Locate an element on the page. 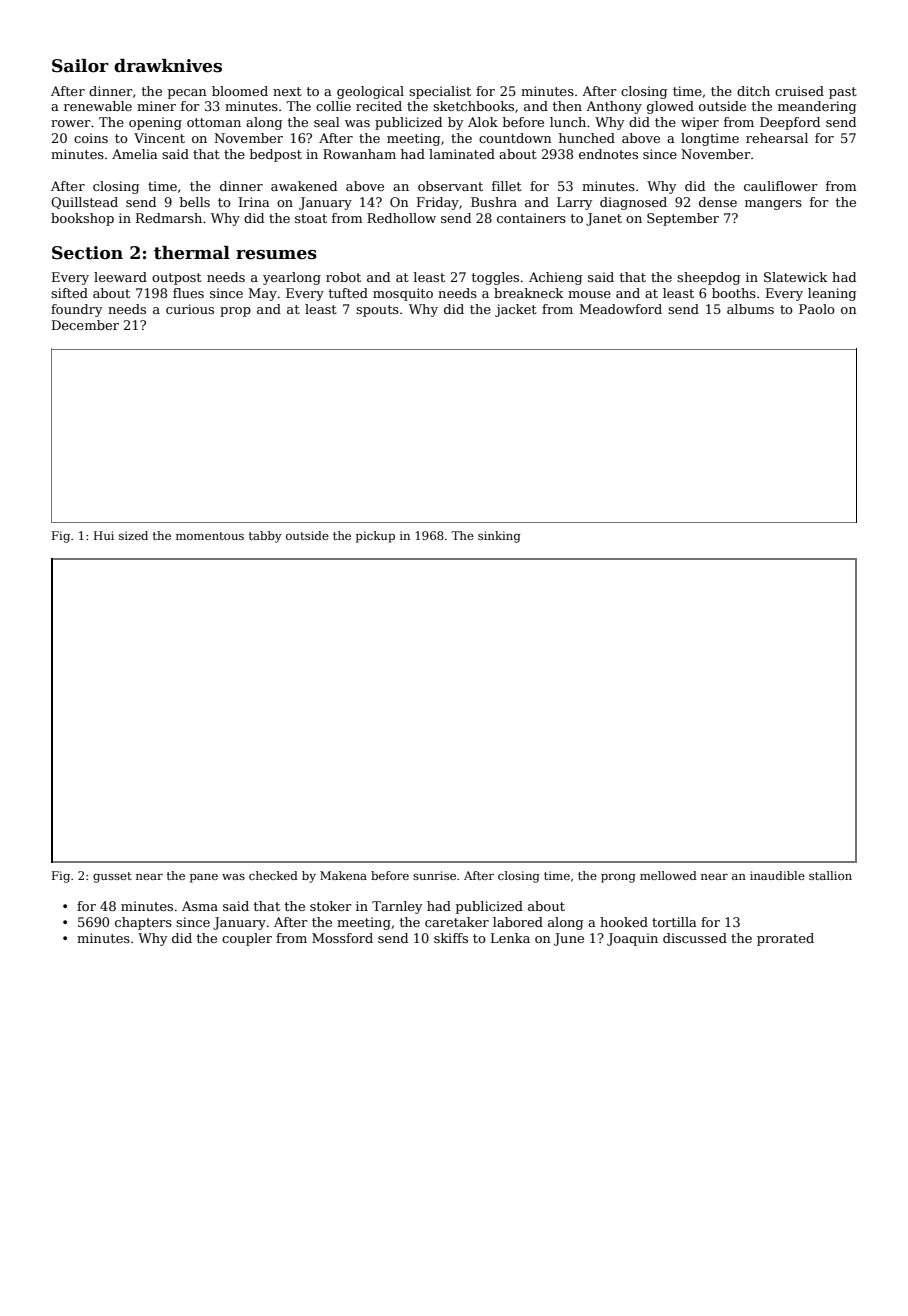  albums is located at coordinates (750, 309).
